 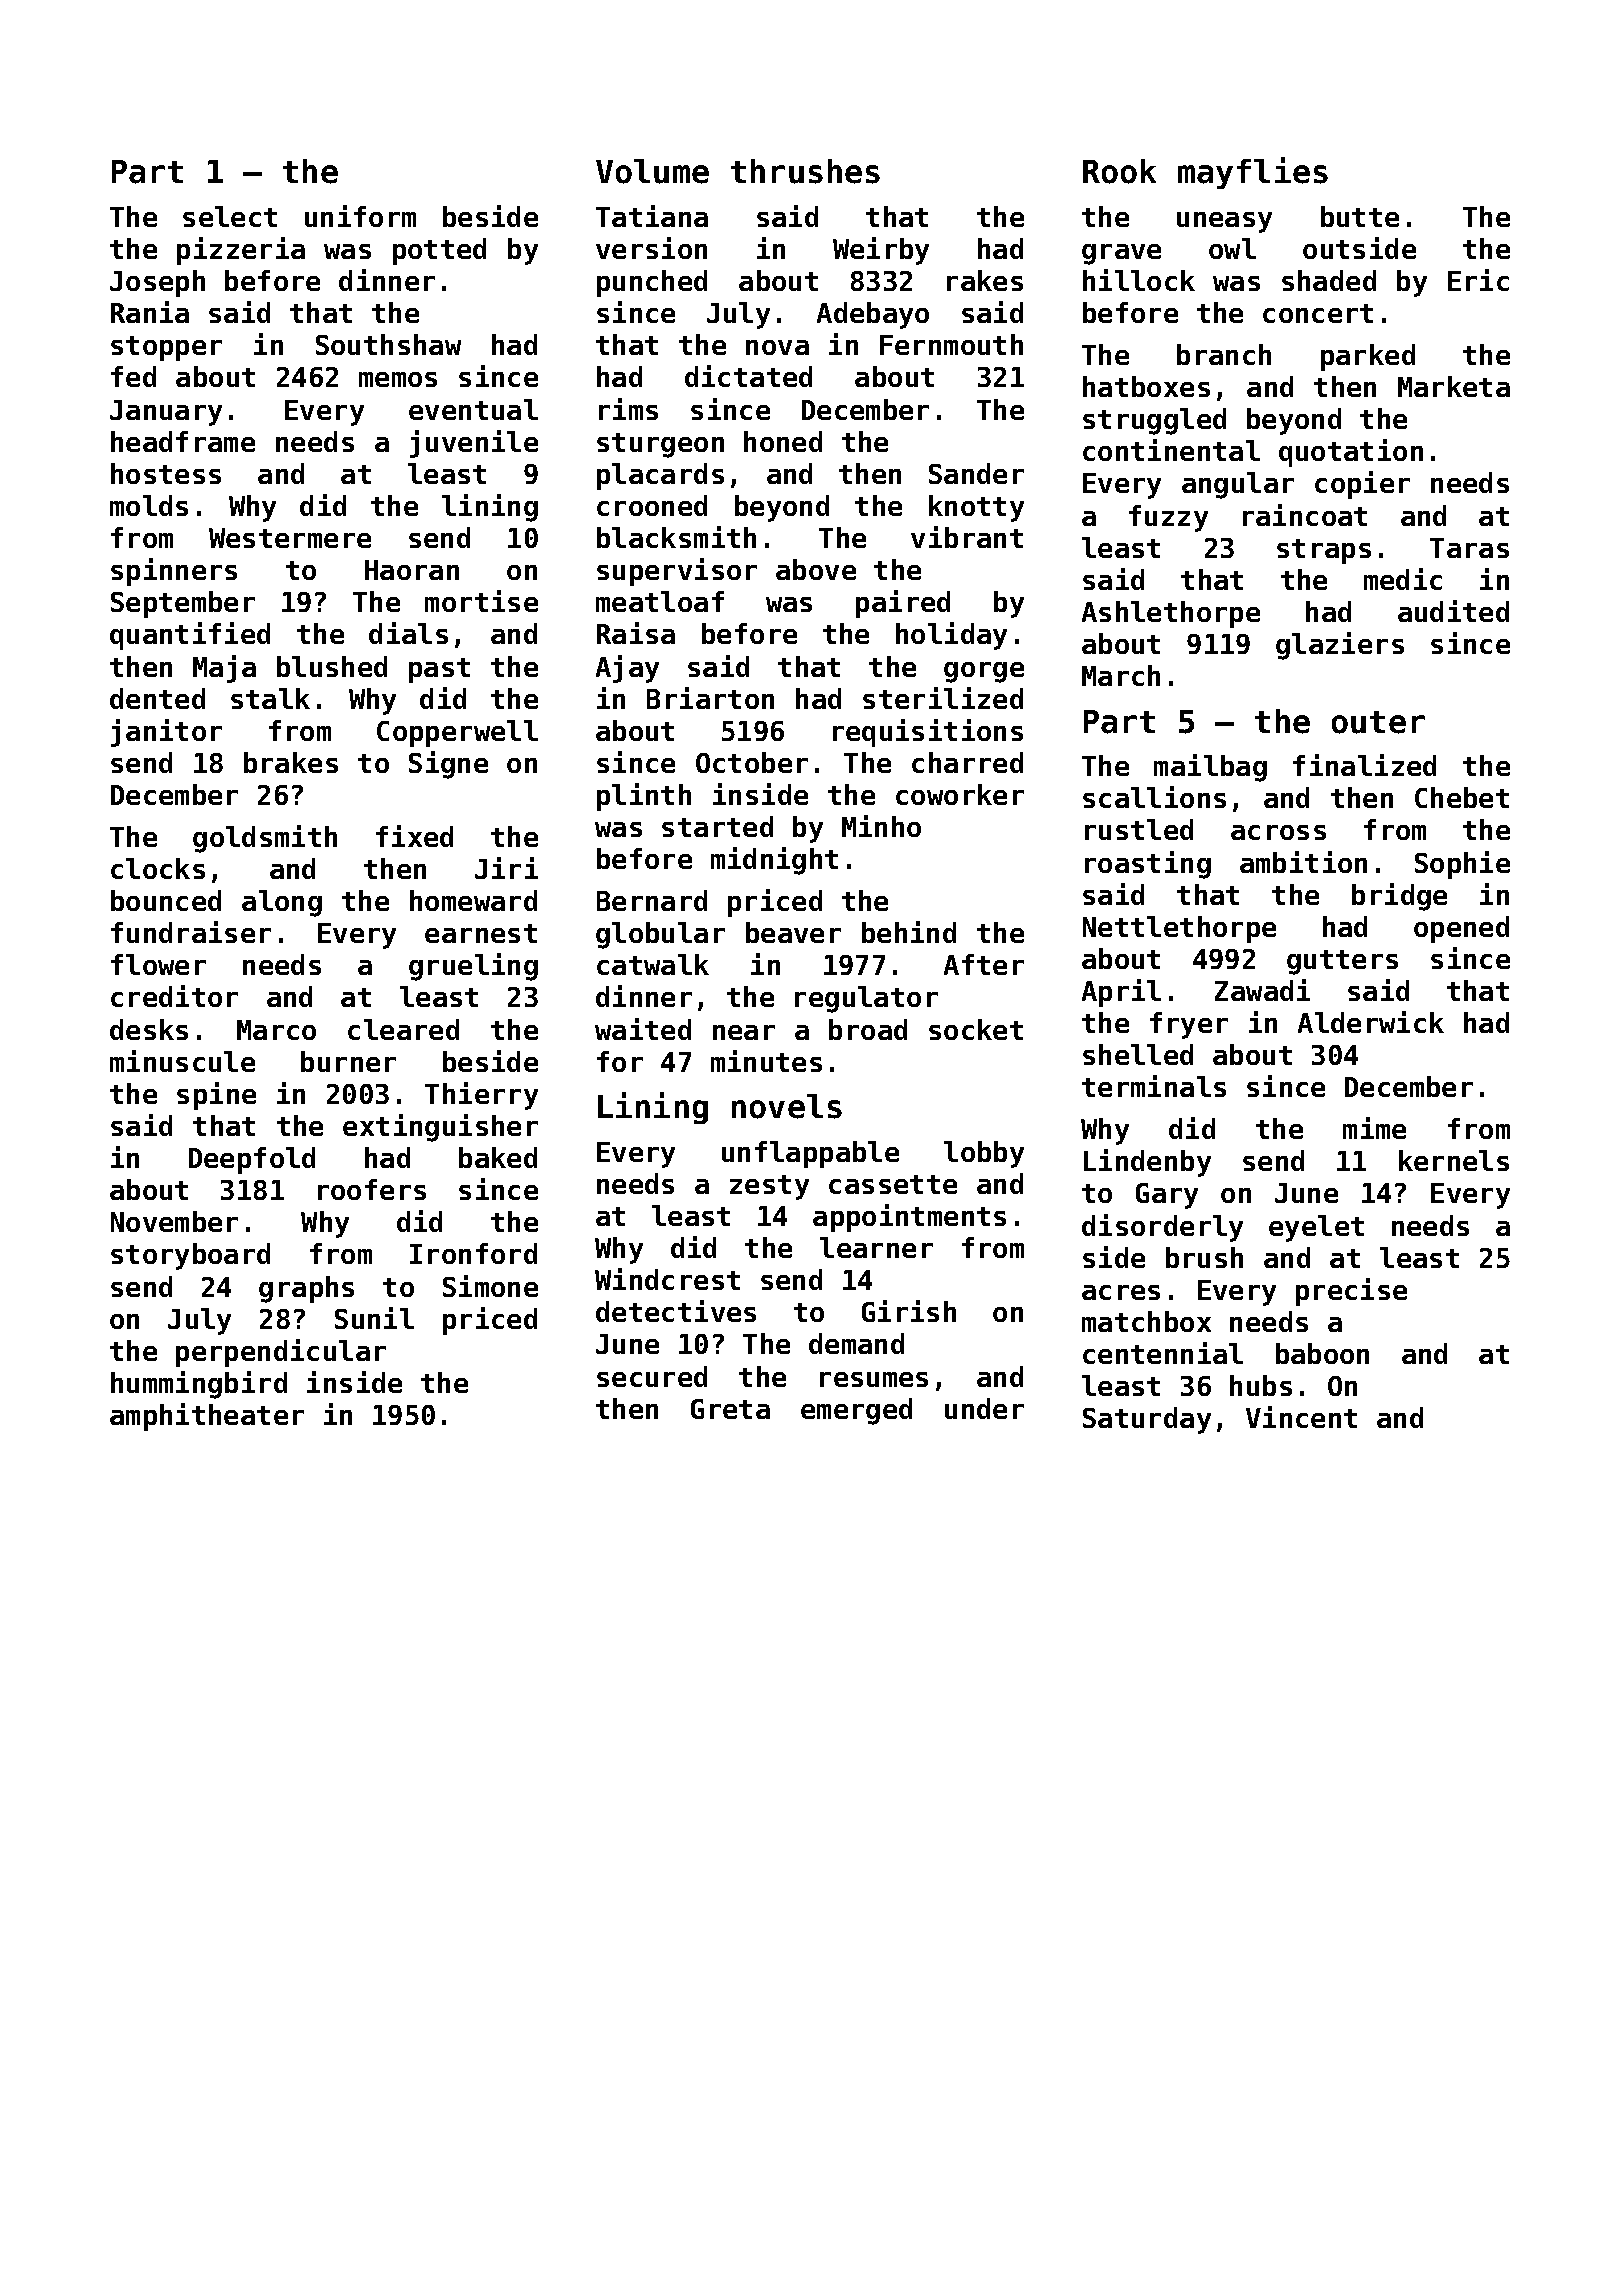 I want to click on regulator, so click(x=866, y=999).
